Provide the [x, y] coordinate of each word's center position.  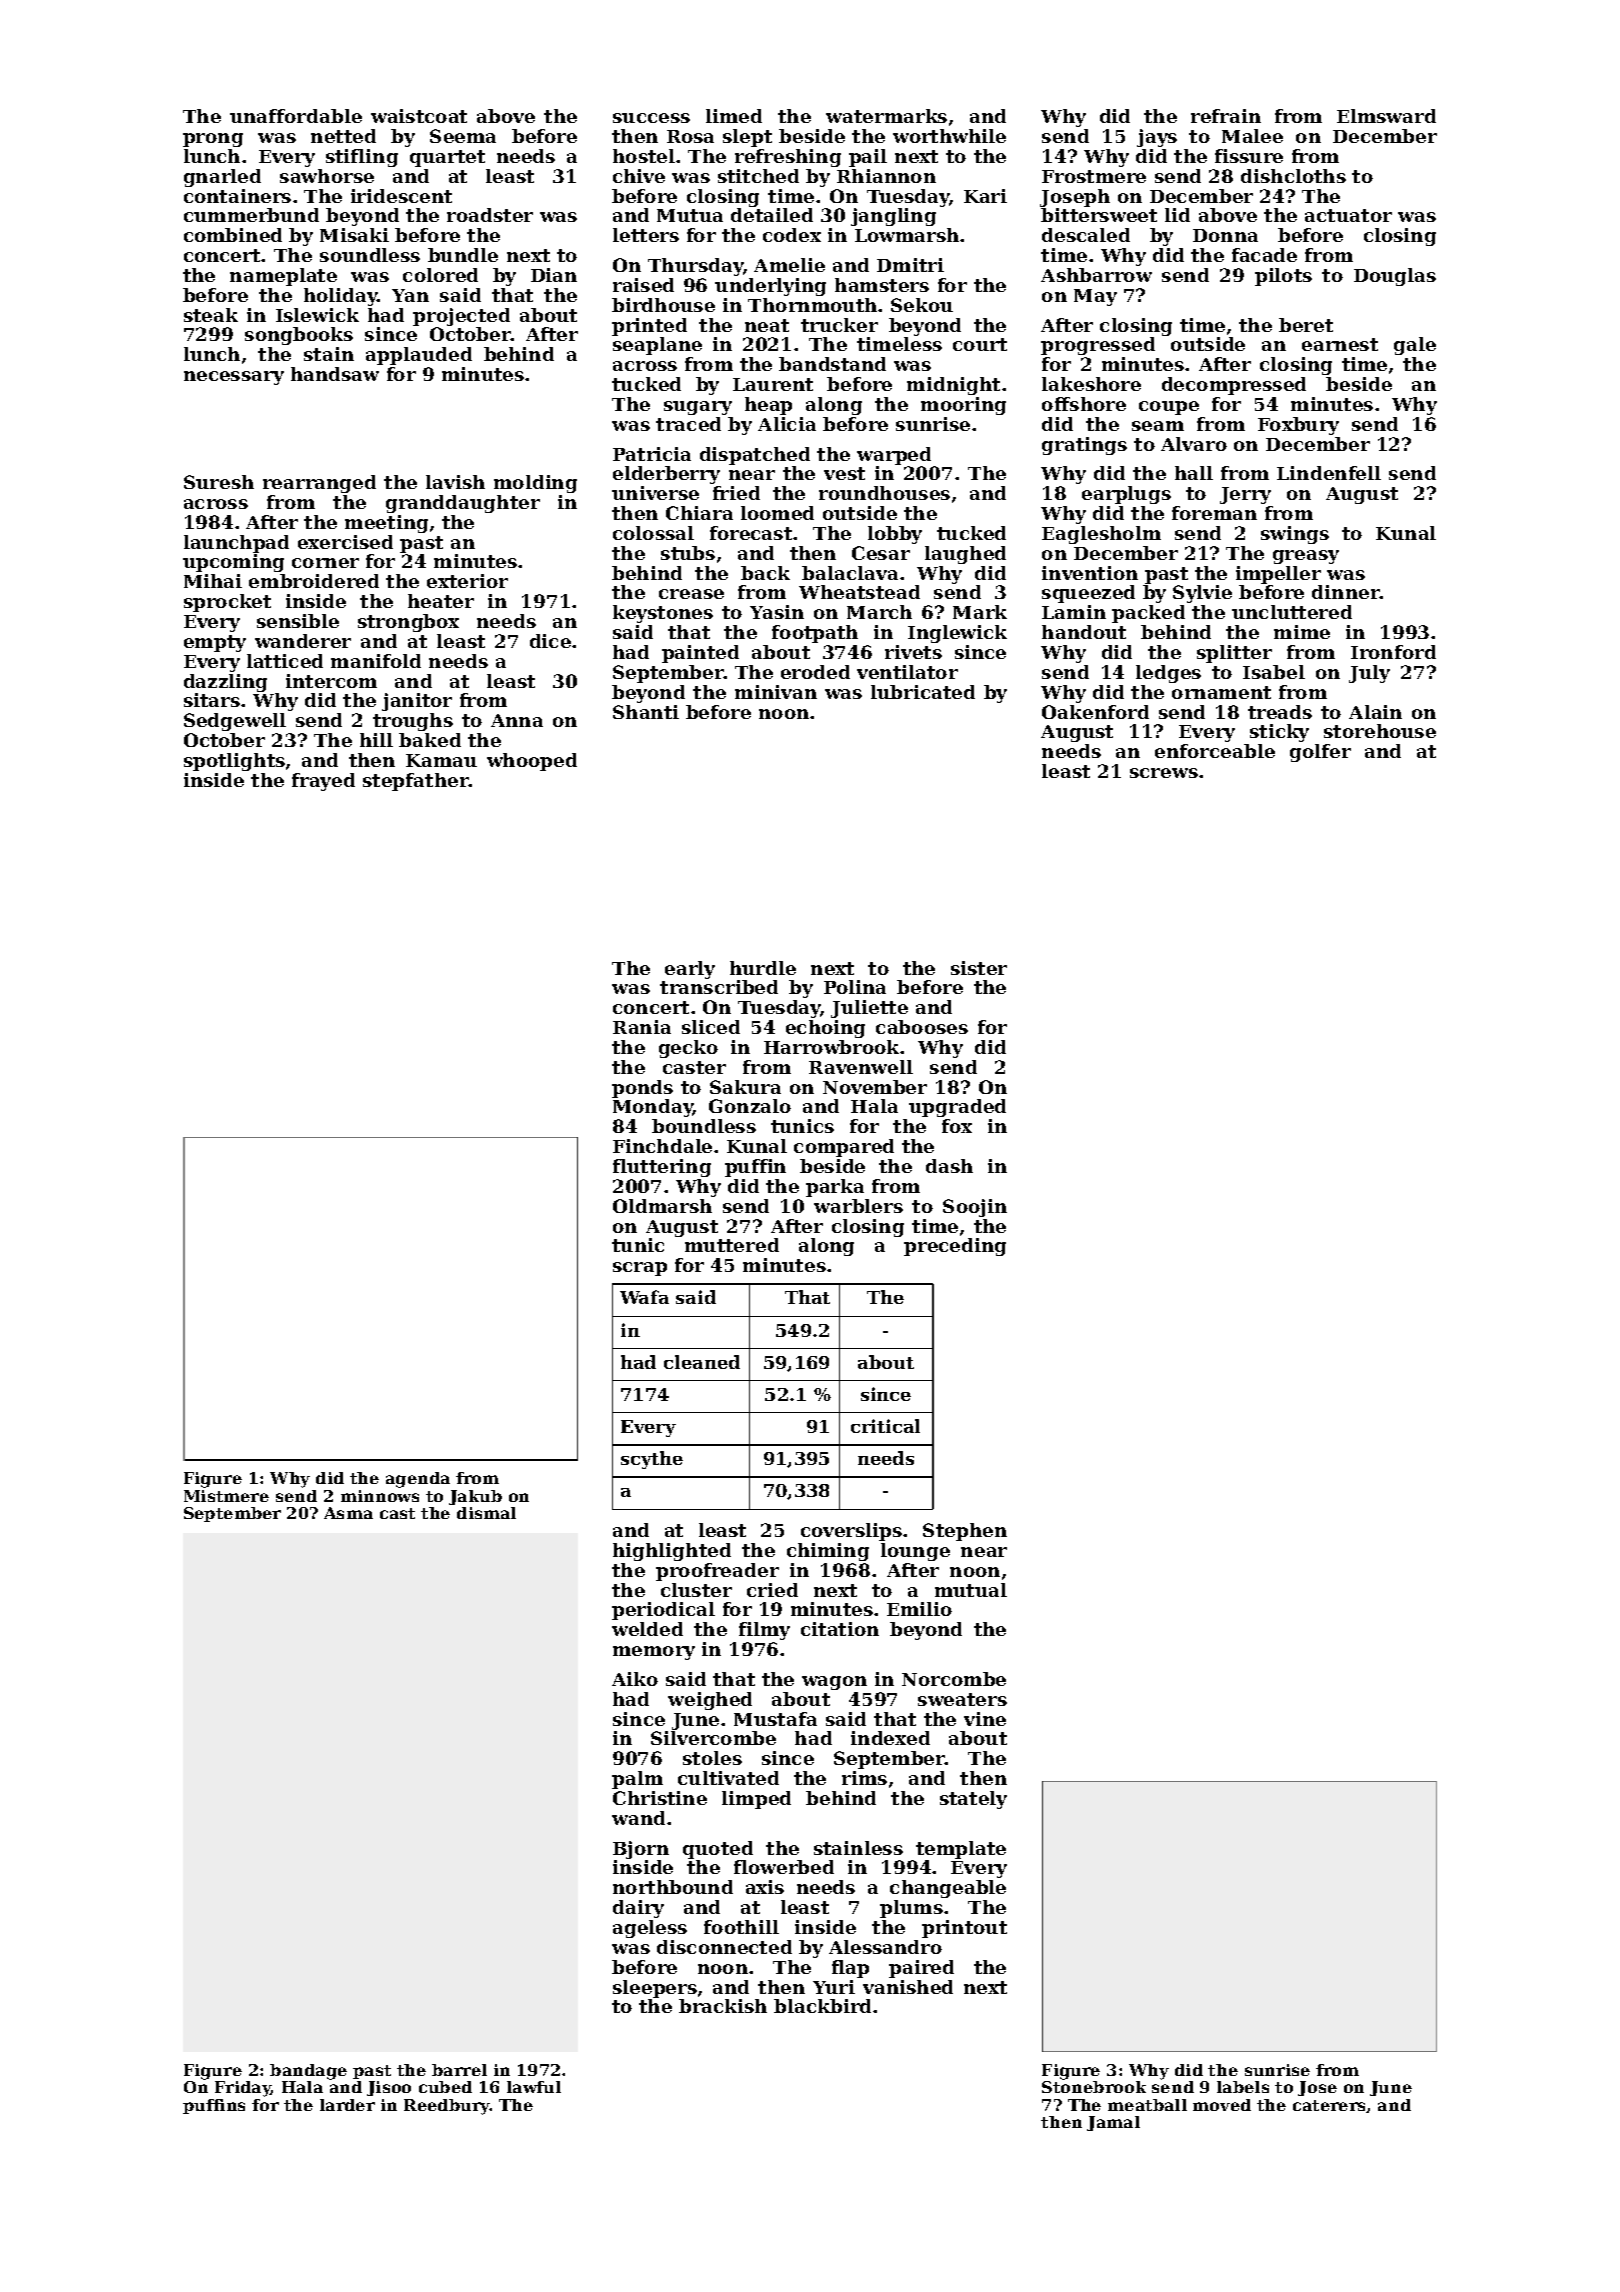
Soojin [975, 1208]
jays [1157, 138]
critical [885, 1426]
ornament [1221, 692]
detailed [772, 215]
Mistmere [226, 1496]
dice [550, 641]
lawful [534, 2087]
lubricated [923, 692]
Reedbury [447, 2107]
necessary [234, 378]
